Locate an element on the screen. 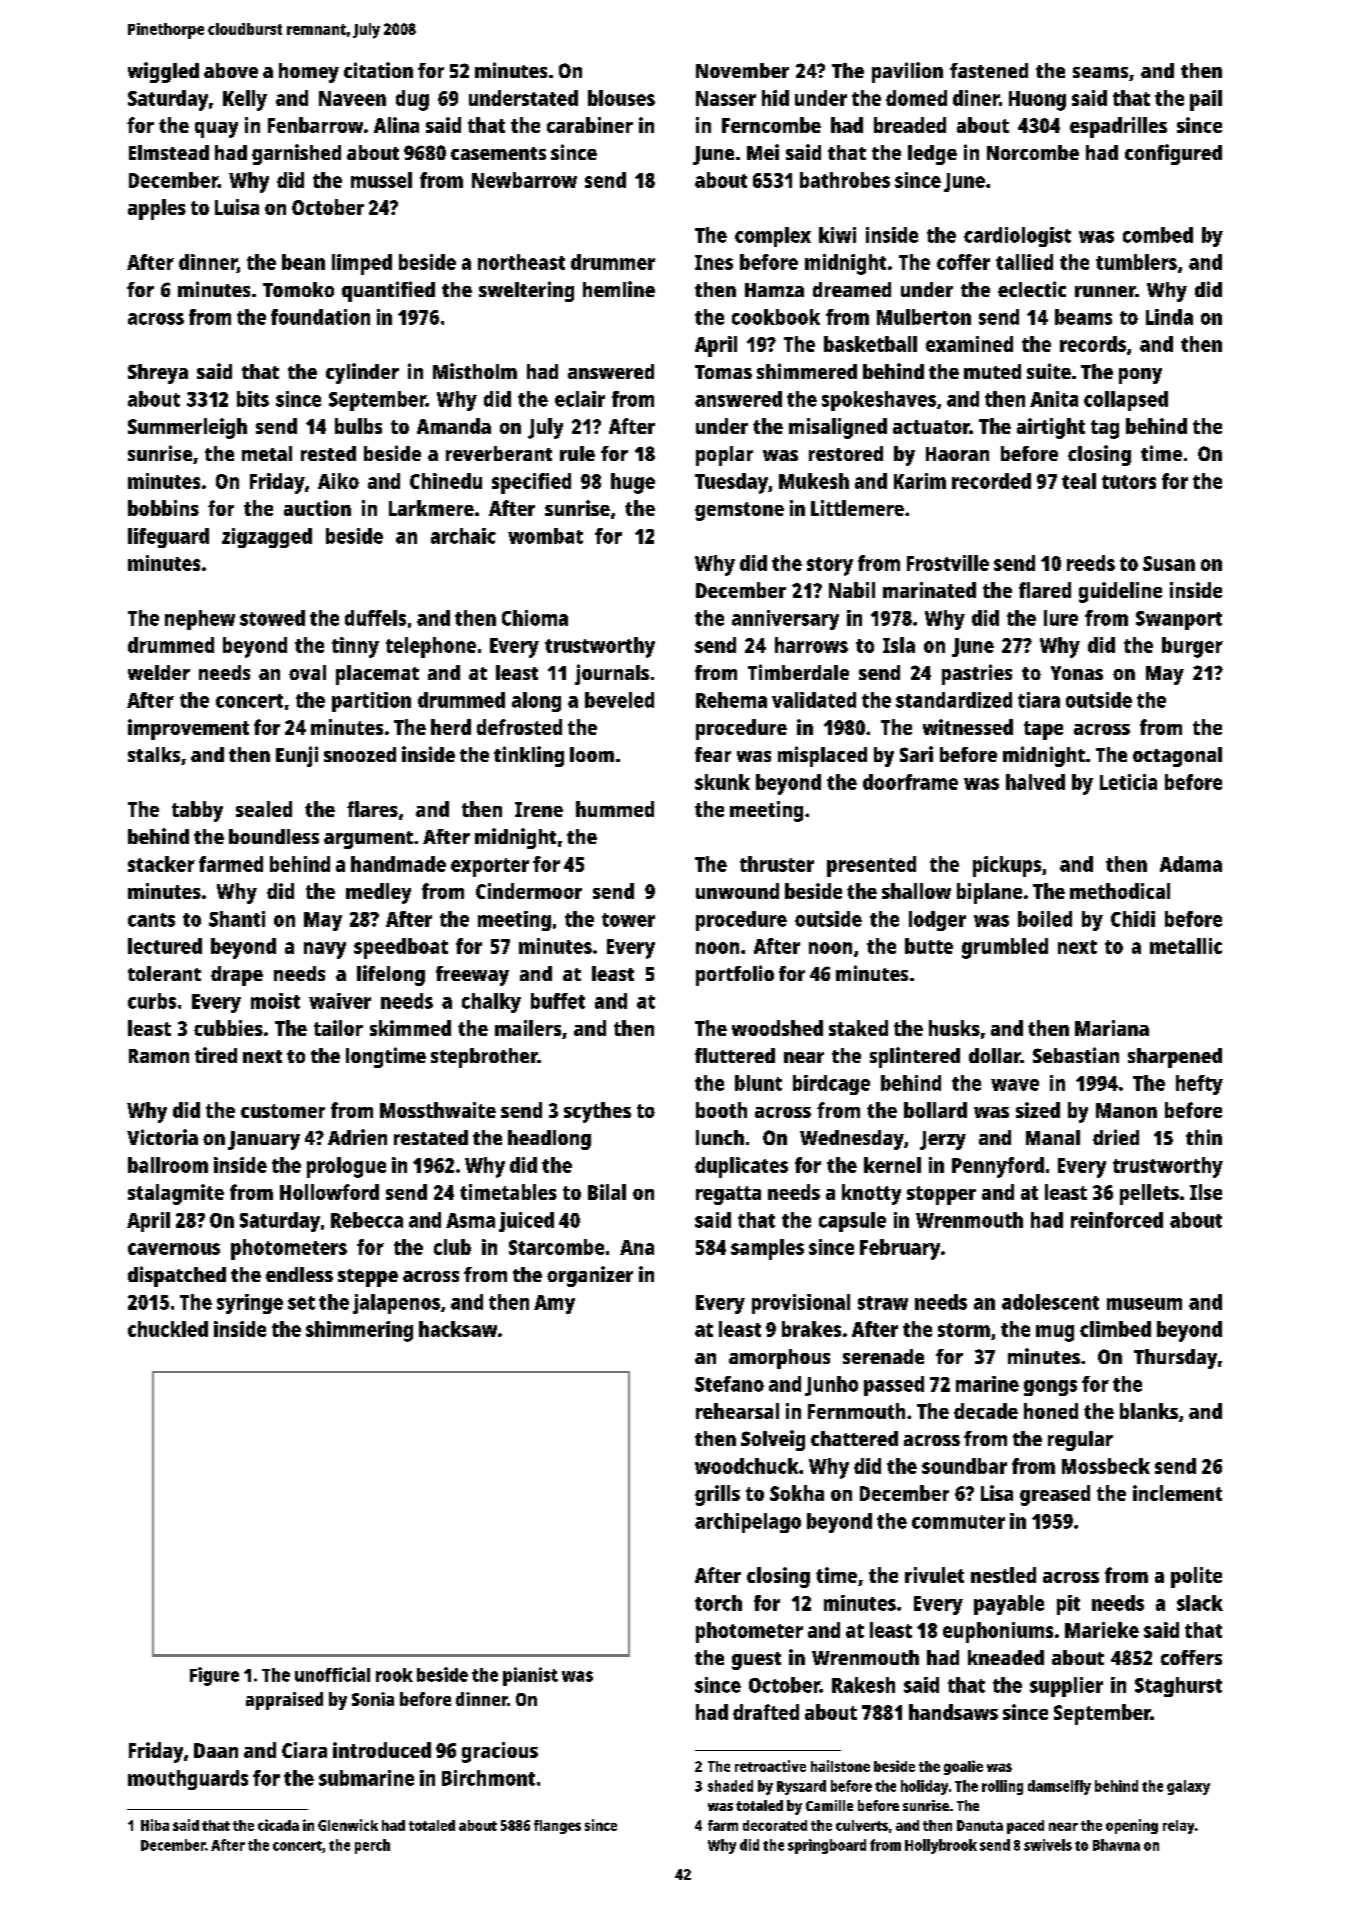  poplar is located at coordinates (724, 456).
